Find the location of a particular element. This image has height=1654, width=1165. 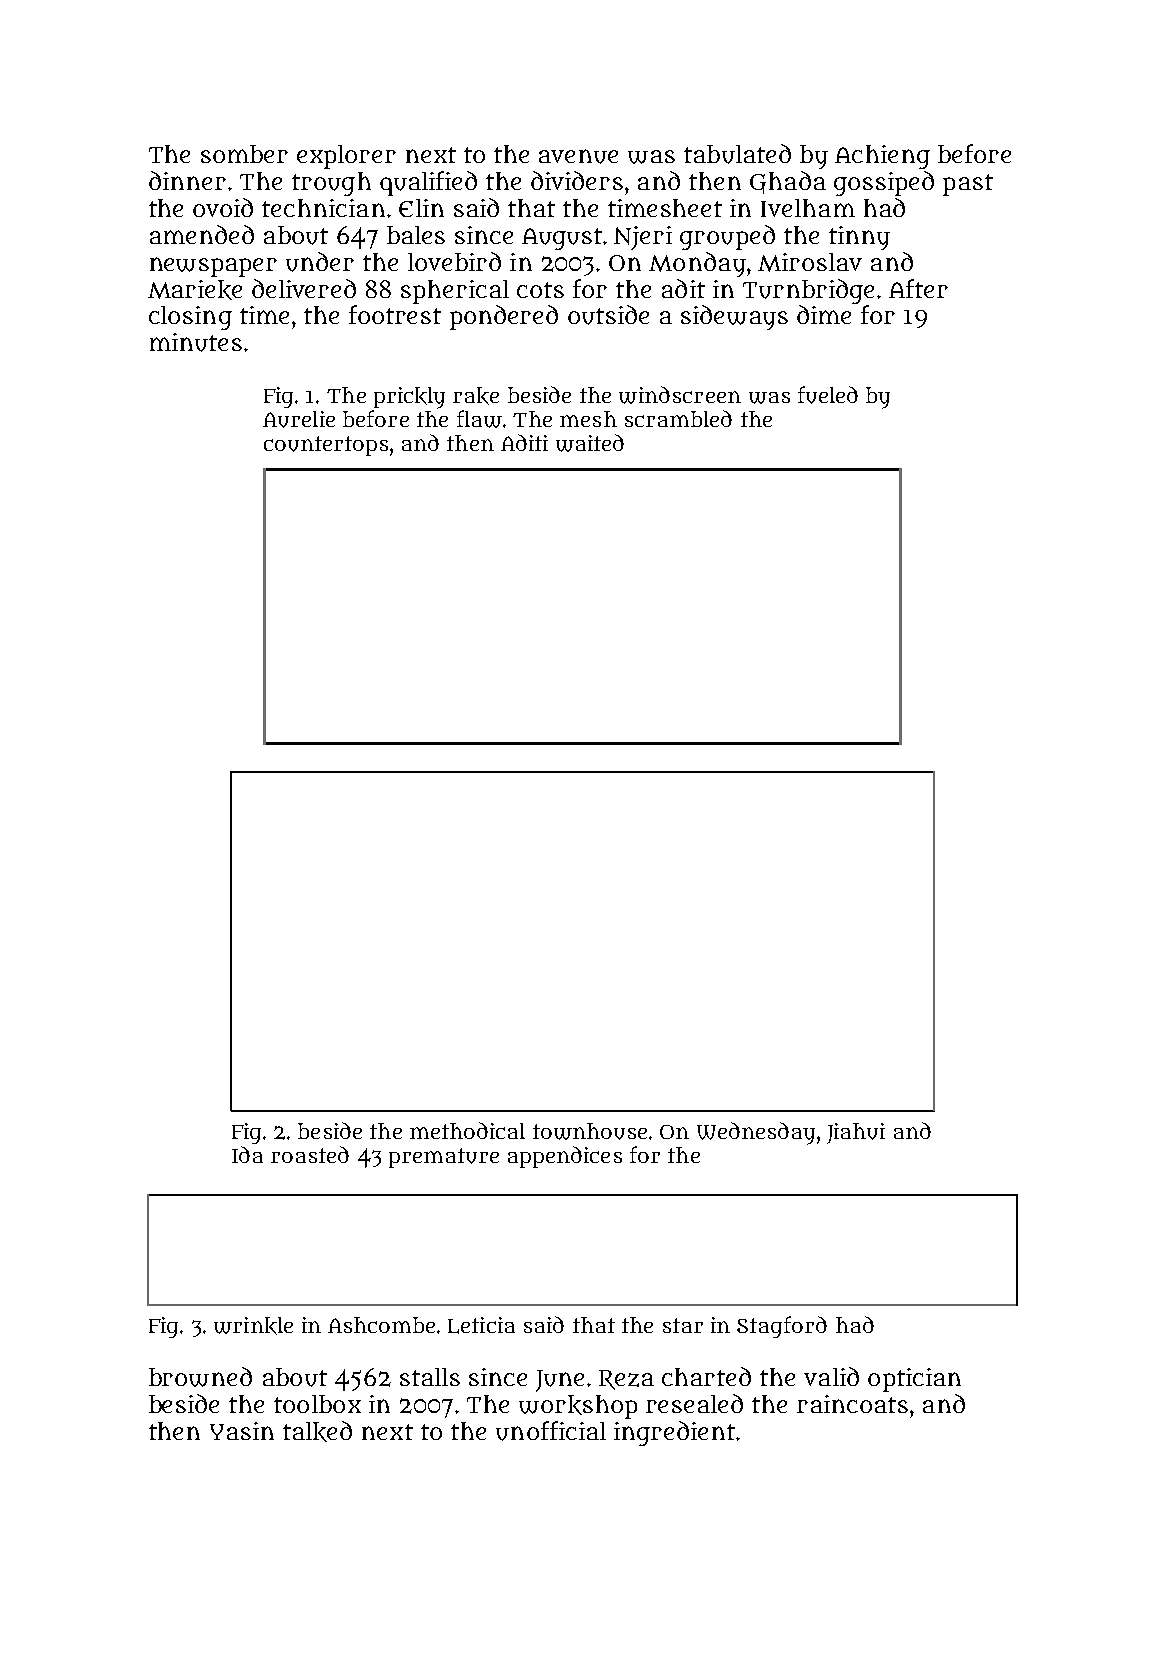

dime is located at coordinates (824, 314).
